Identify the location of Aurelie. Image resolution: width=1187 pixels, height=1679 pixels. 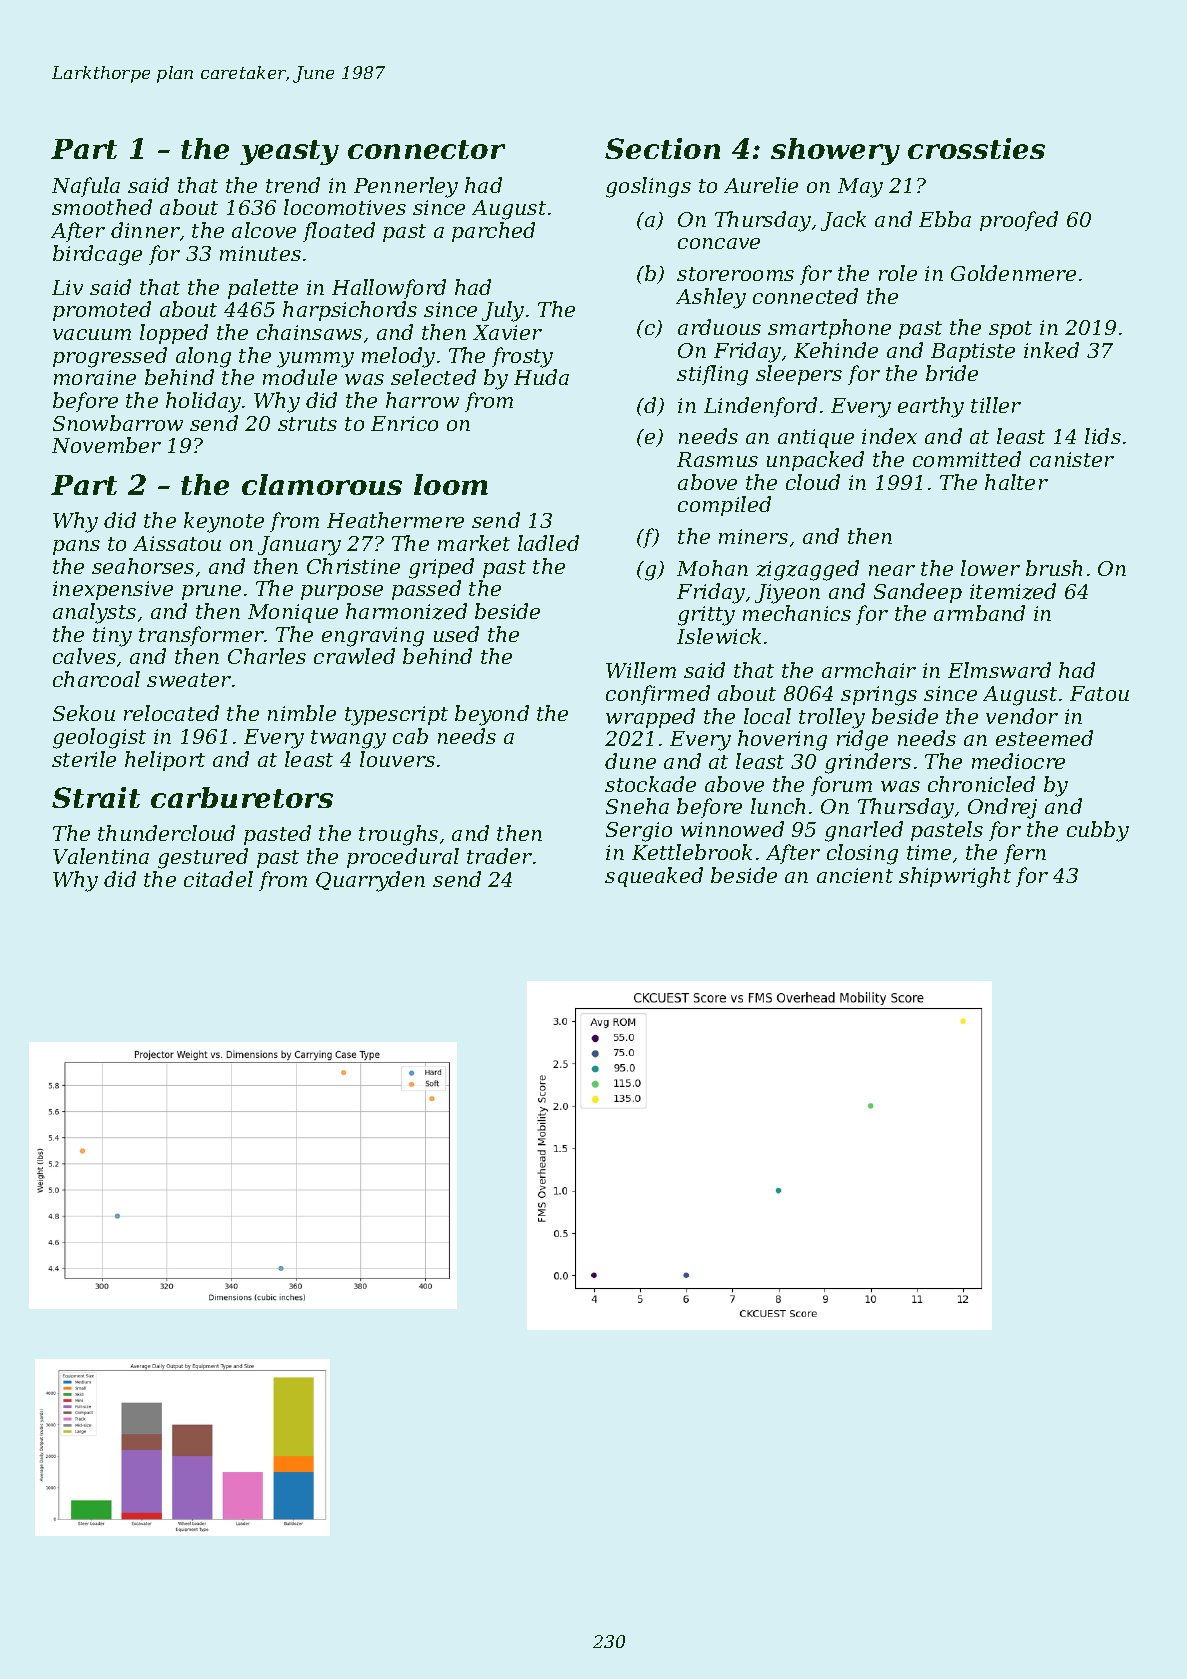
(761, 185).
